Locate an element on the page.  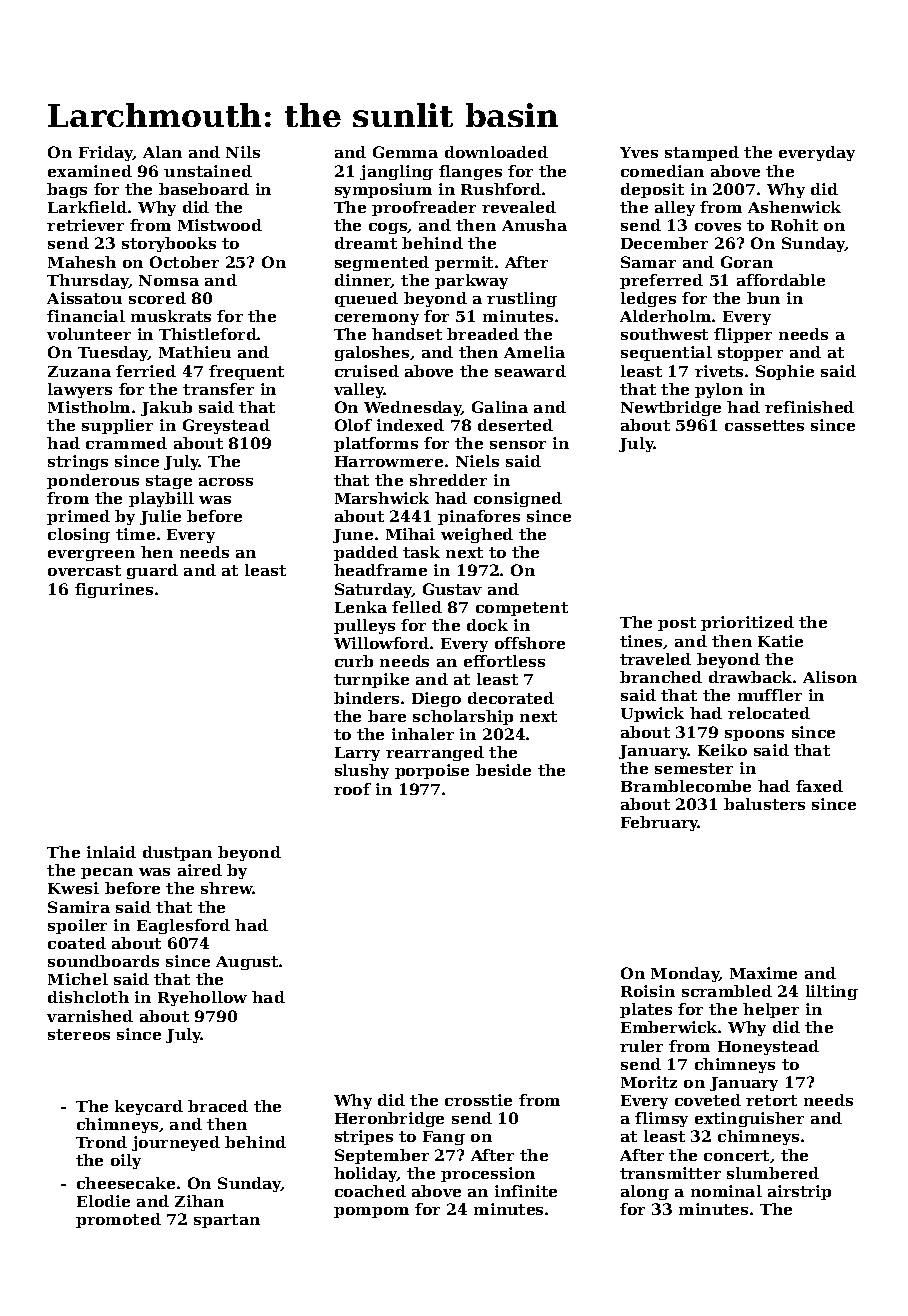
Mahesh is located at coordinates (82, 262).
